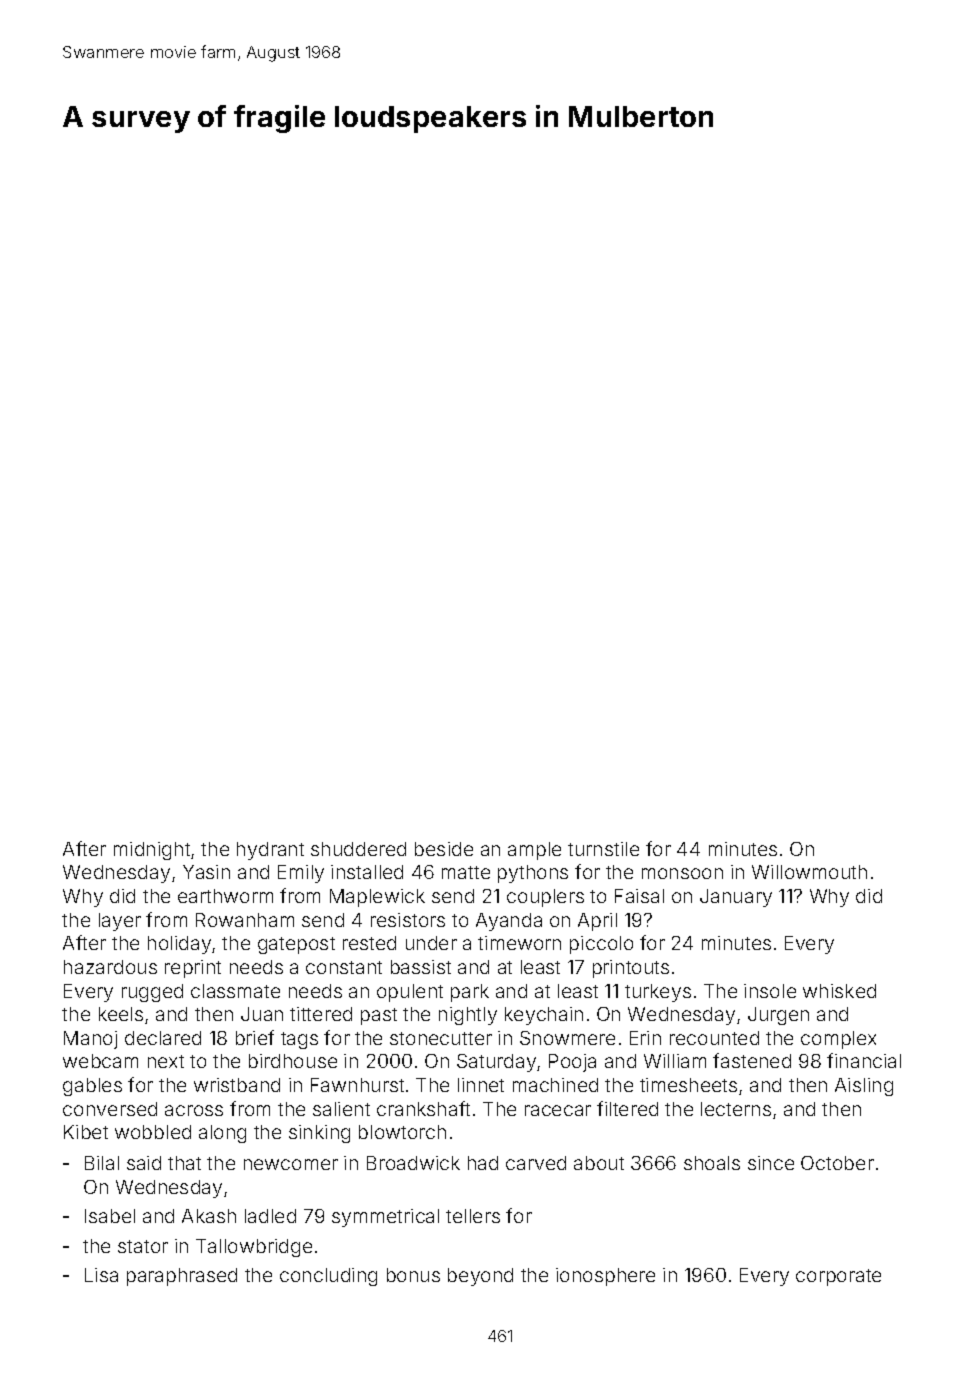 The image size is (974, 1384). What do you see at coordinates (605, 1277) in the page?
I see `ionosphere` at bounding box center [605, 1277].
